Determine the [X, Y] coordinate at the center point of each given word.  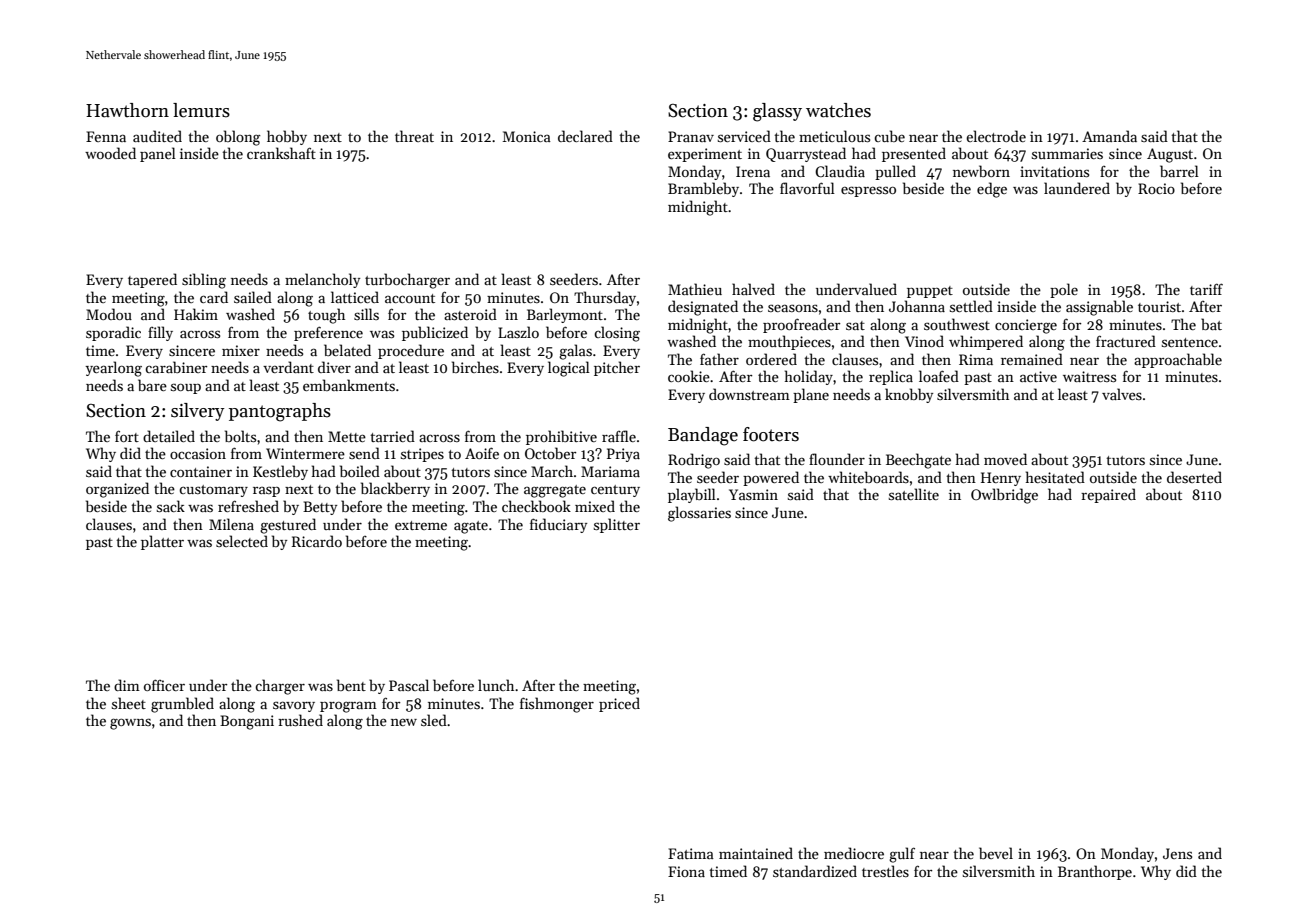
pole [1064, 290]
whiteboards [868, 477]
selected [242, 541]
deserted [1194, 477]
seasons [793, 308]
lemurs [201, 110]
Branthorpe [1095, 872]
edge [992, 190]
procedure [411, 351]
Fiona [686, 871]
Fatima [691, 853]
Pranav [691, 136]
